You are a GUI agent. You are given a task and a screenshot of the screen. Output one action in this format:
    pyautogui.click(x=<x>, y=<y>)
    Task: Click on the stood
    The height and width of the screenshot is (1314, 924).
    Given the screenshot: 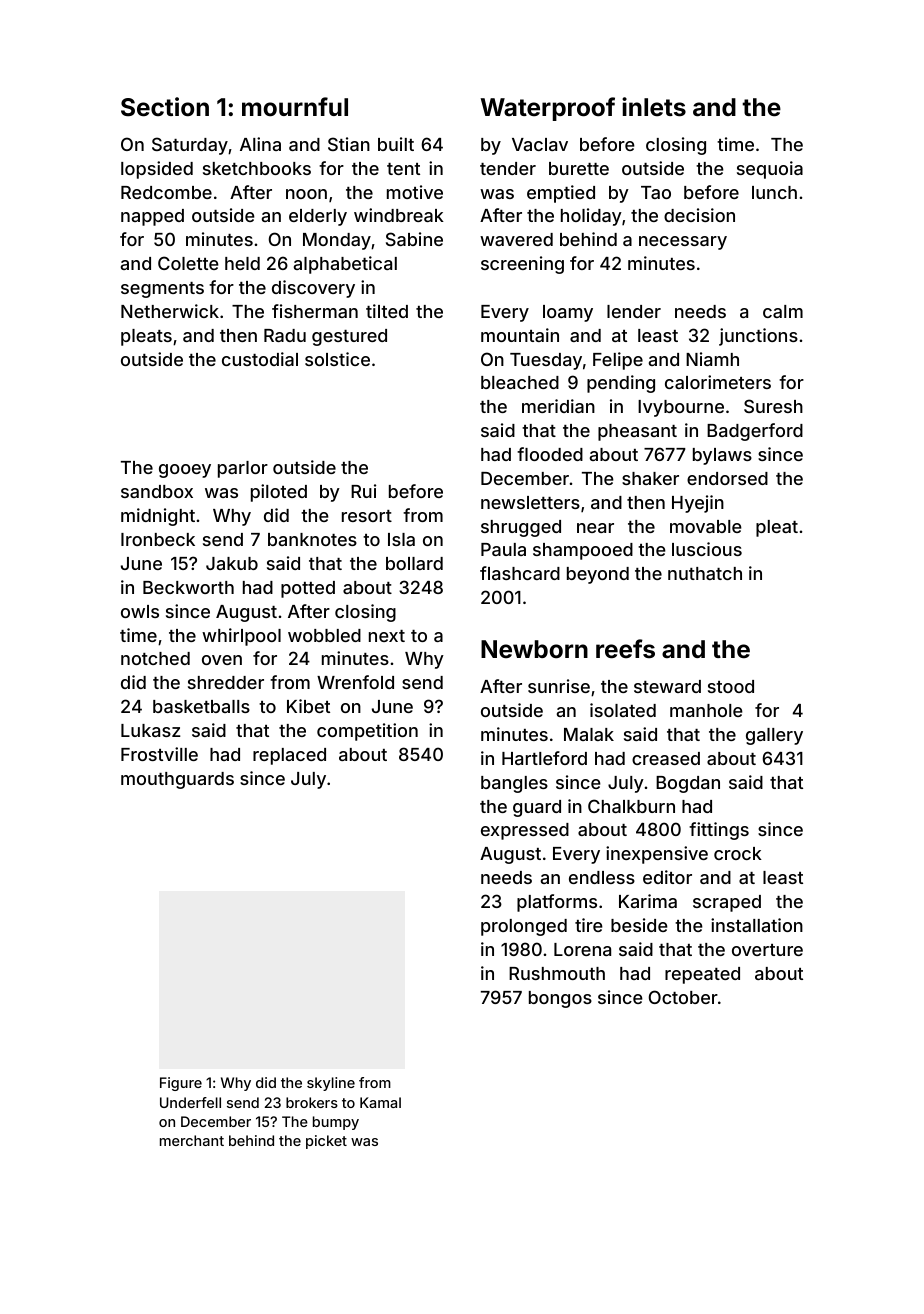 What is the action you would take?
    pyautogui.click(x=731, y=686)
